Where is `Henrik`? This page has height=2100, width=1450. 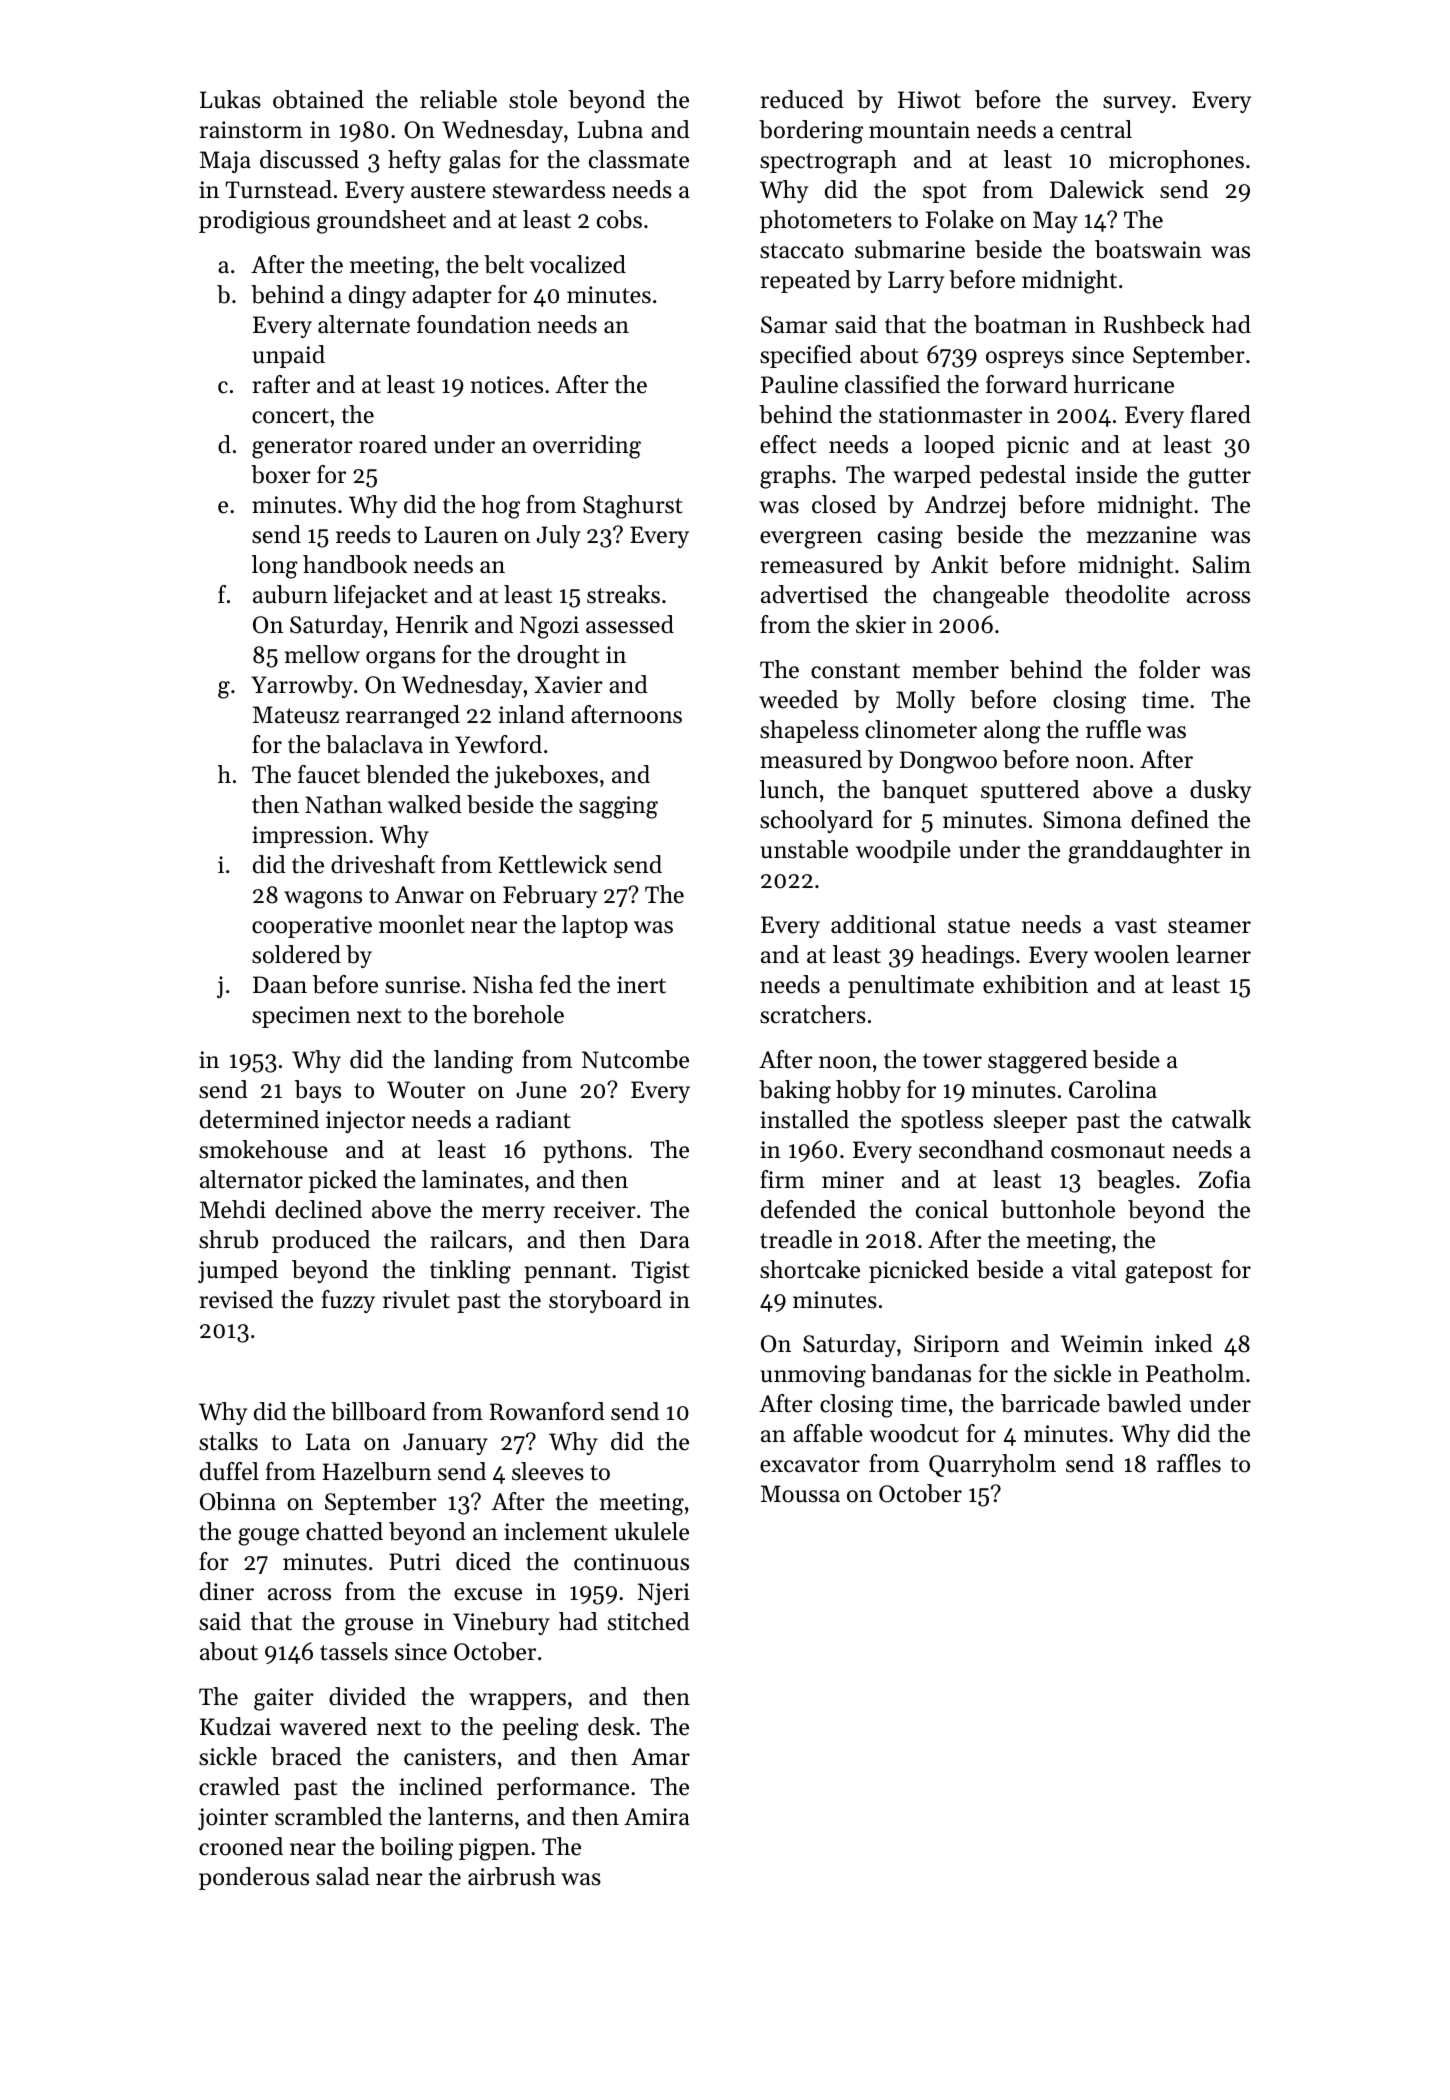 Henrik is located at coordinates (432, 624).
